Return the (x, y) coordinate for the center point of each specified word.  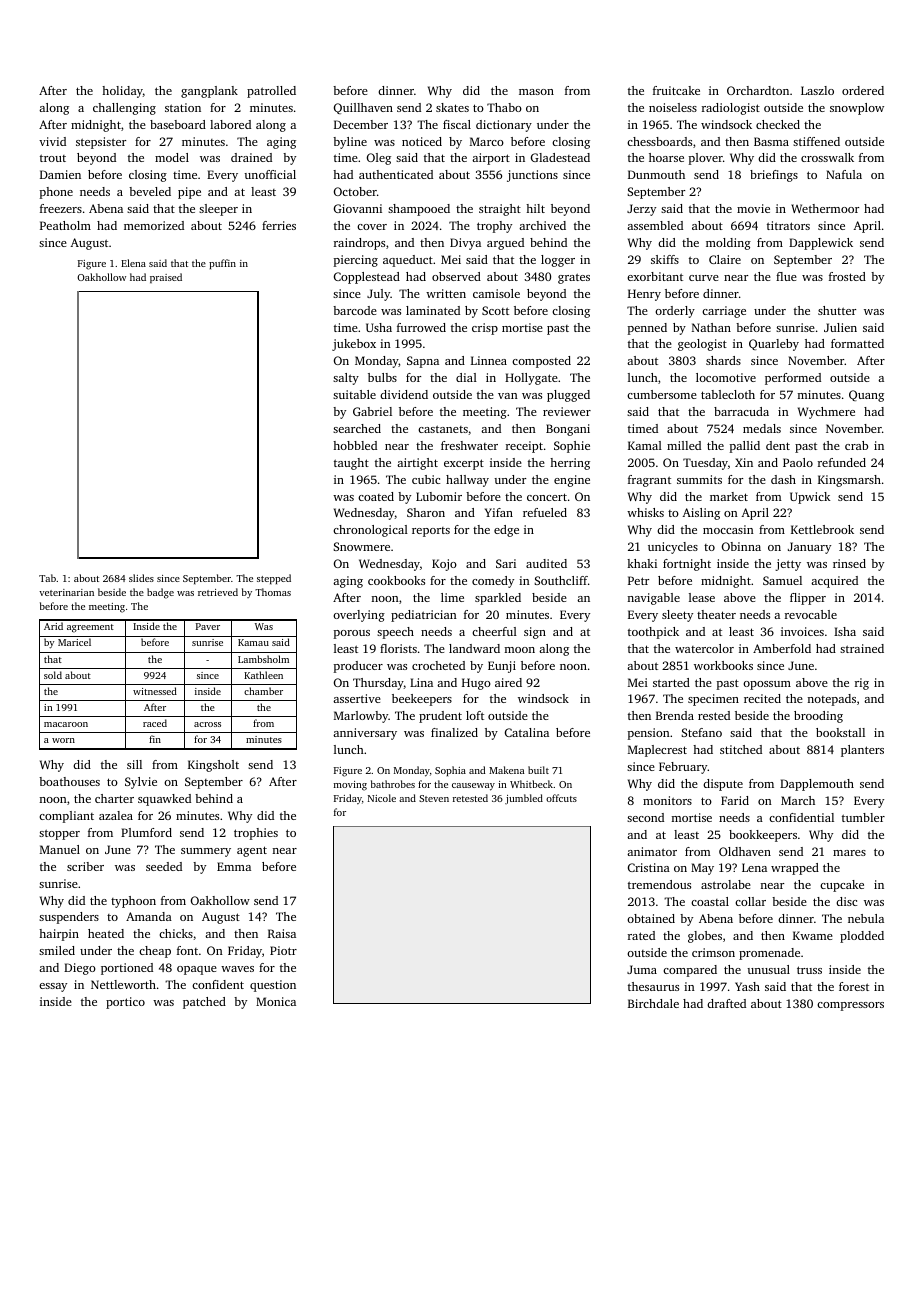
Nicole (382, 798)
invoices (802, 631)
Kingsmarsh (849, 481)
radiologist (731, 109)
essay (53, 987)
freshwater (469, 445)
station (183, 107)
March (798, 800)
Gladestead (560, 157)
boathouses (69, 781)
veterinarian (66, 592)
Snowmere (361, 546)
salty (346, 379)
